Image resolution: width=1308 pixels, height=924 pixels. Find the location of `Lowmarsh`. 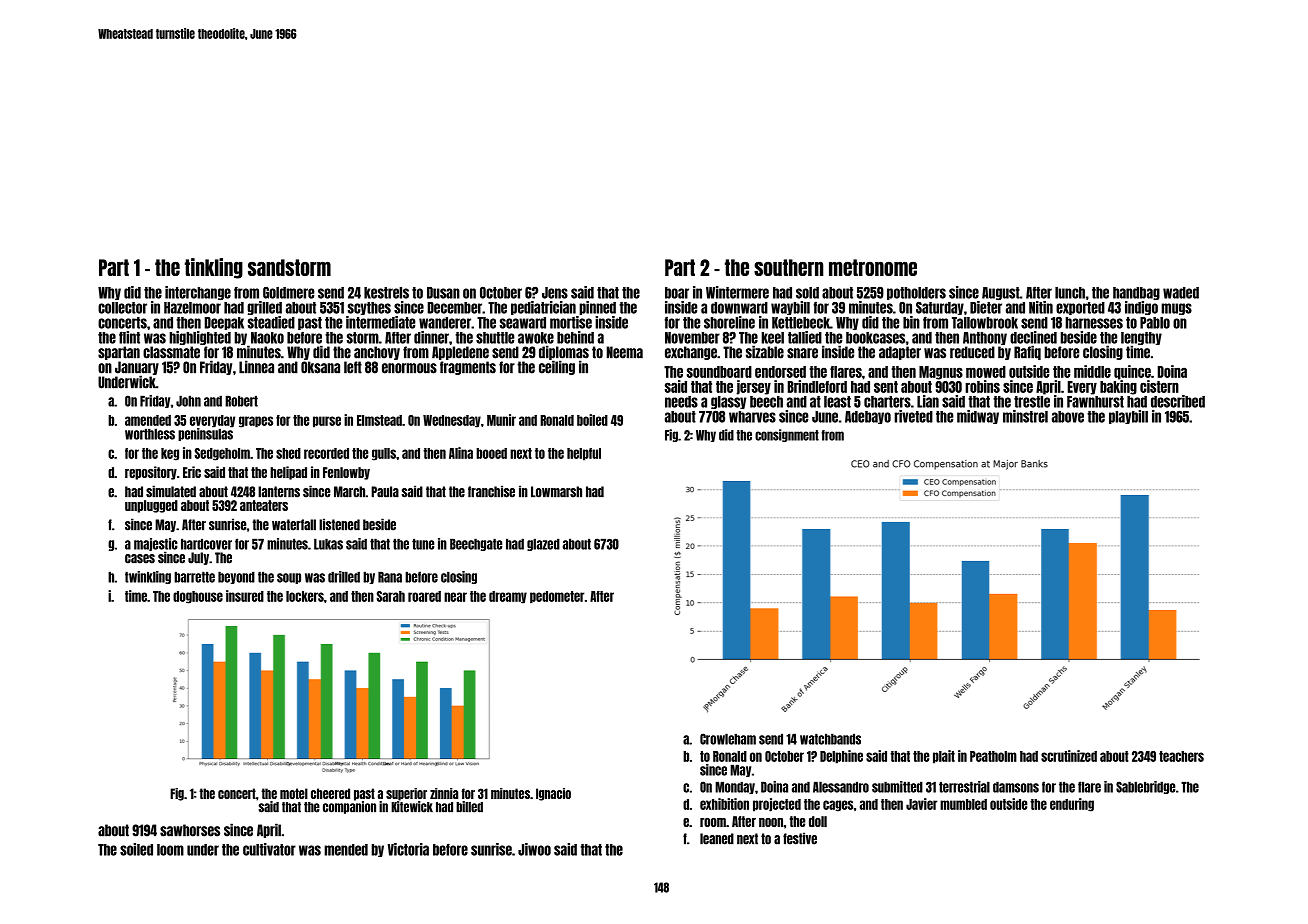

Lowmarsh is located at coordinates (556, 492).
